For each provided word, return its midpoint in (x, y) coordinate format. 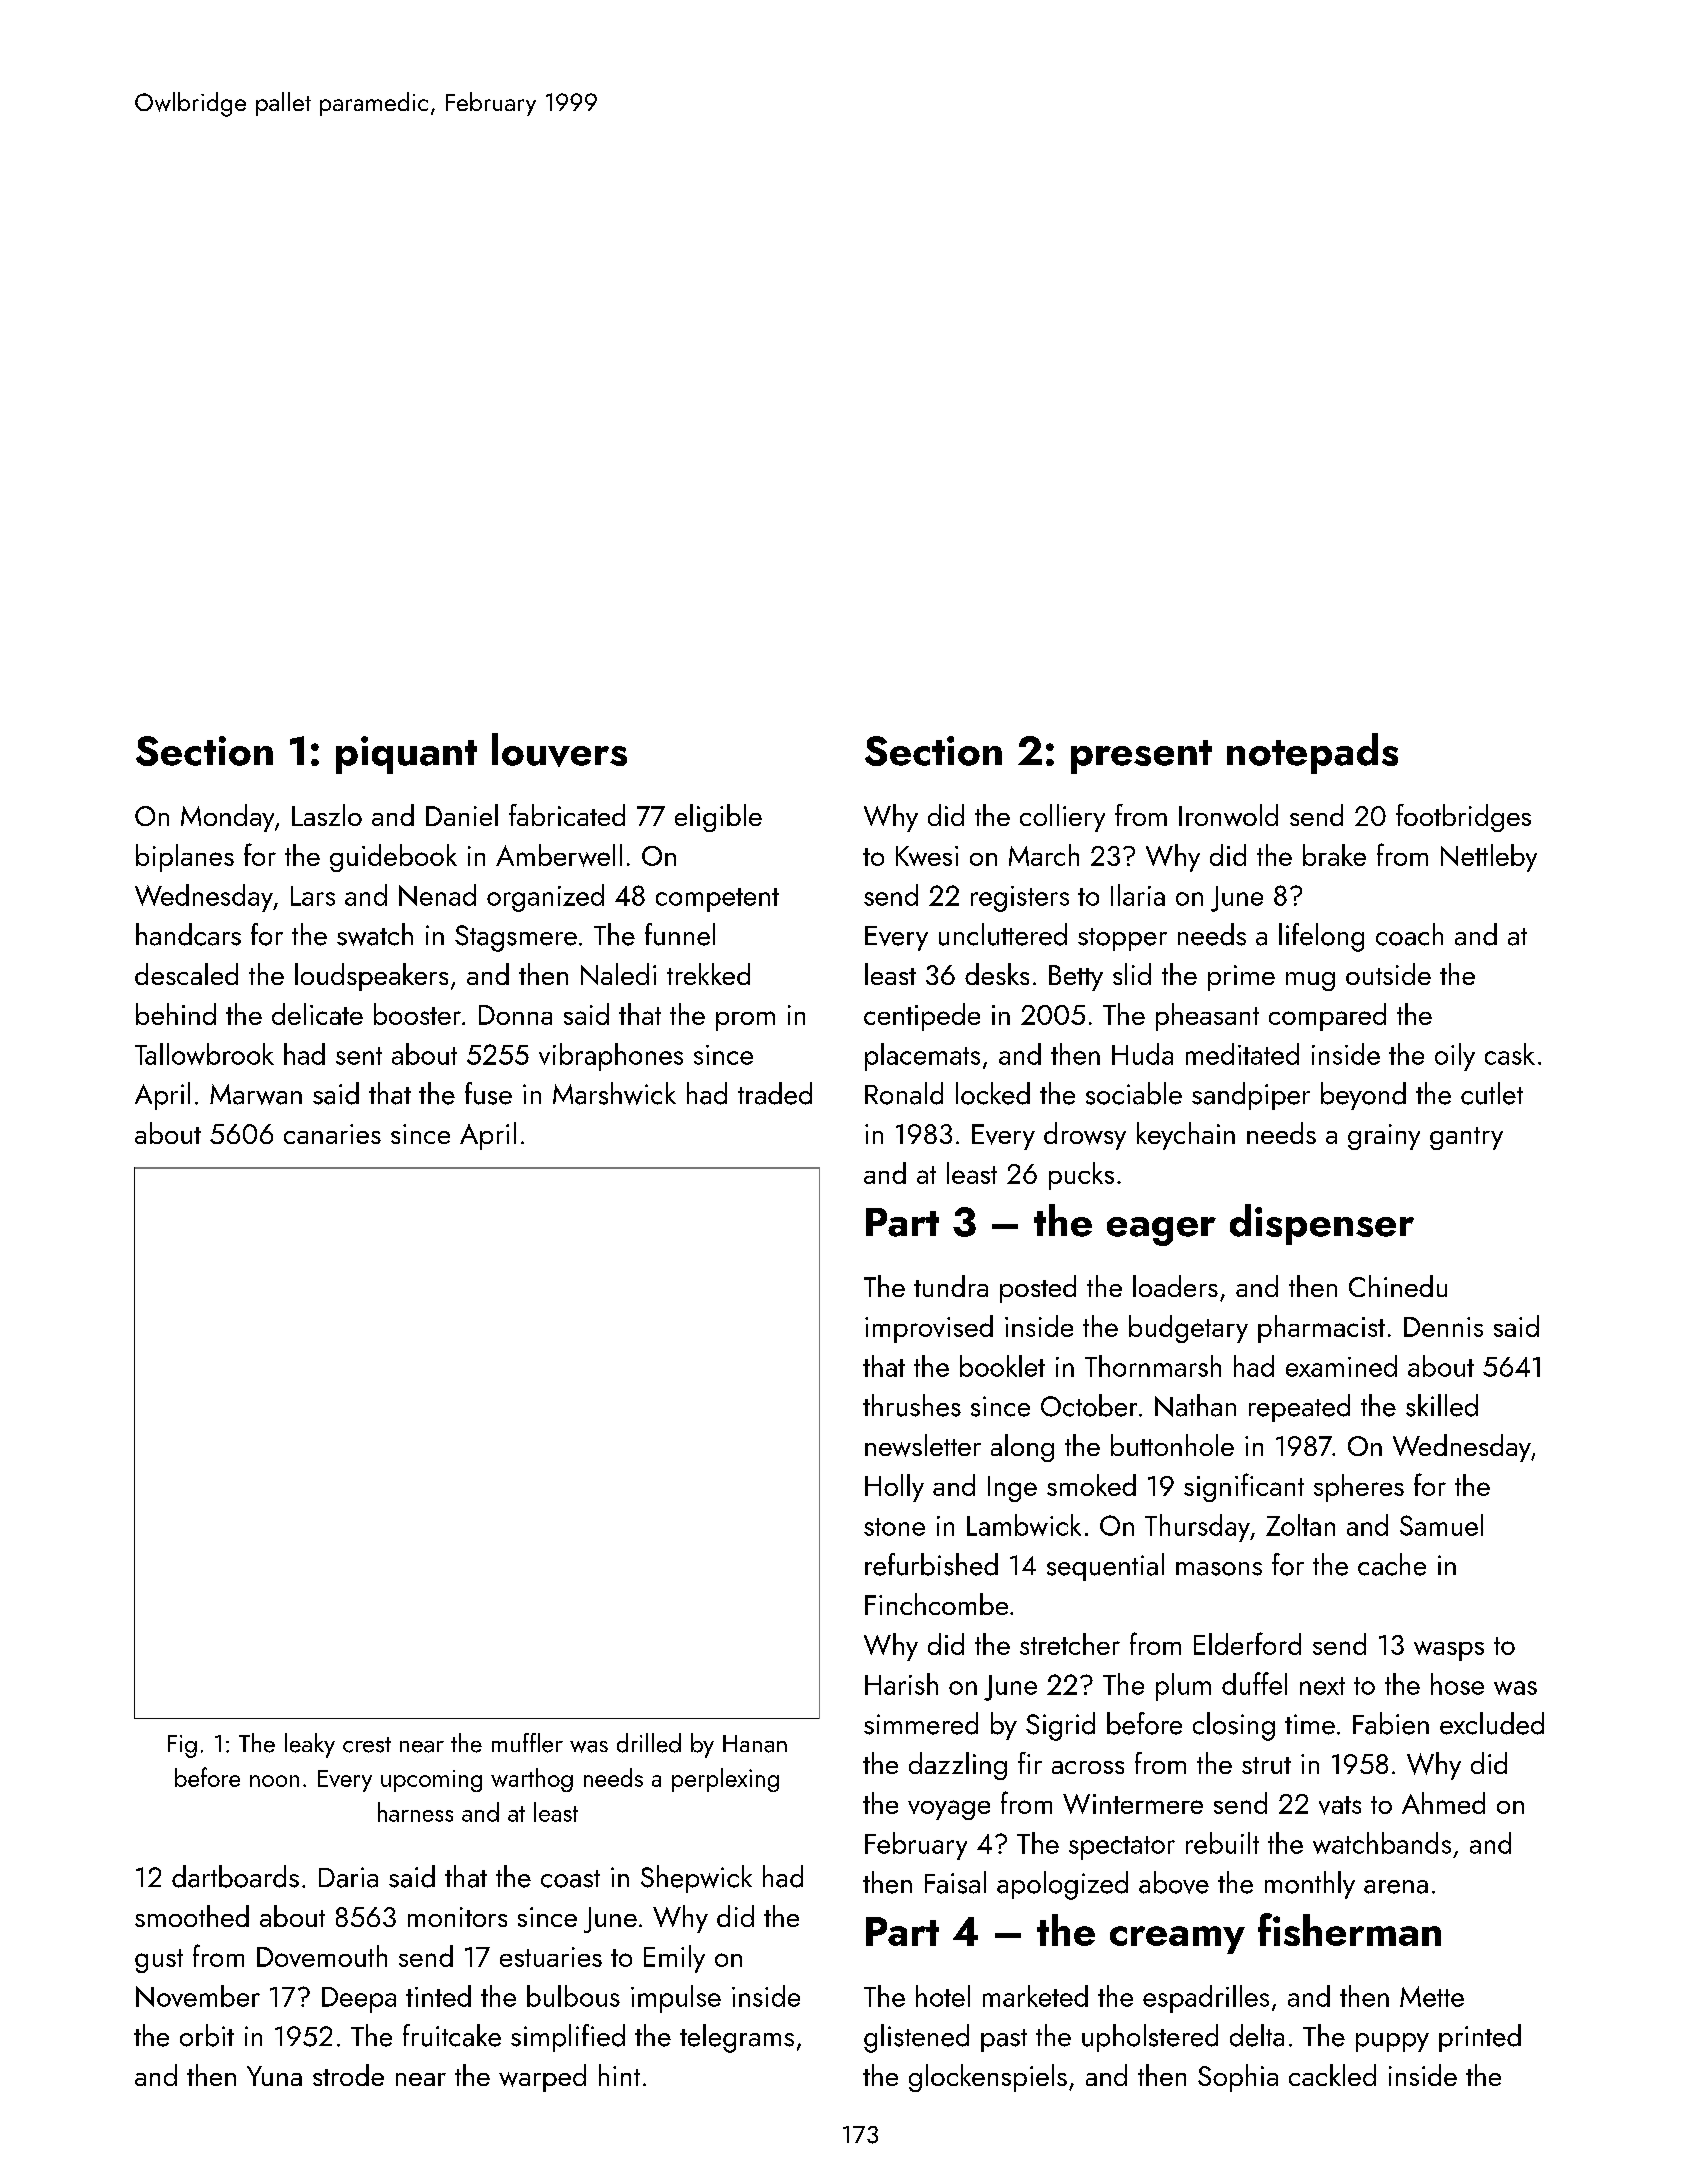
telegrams (737, 2038)
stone (894, 1527)
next (1322, 1686)
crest (367, 1745)
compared (1327, 1017)
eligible (718, 818)
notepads (1312, 753)
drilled (649, 1743)
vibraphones (611, 1057)
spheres (1359, 1488)
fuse (488, 1093)
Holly (894, 1488)
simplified (568, 2038)
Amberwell (559, 855)
